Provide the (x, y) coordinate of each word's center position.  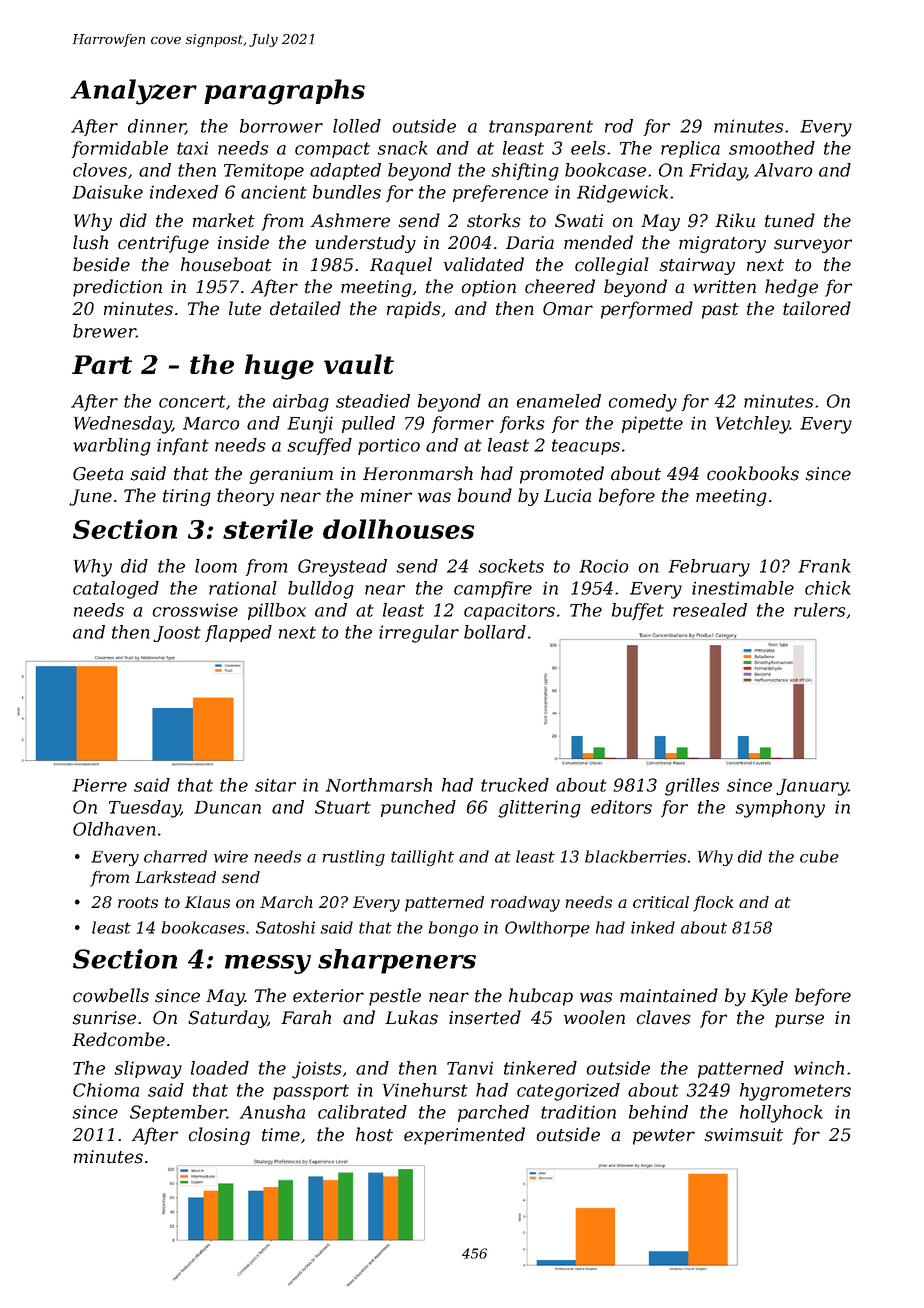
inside (243, 242)
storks (493, 220)
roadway (525, 904)
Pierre (99, 785)
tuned (790, 220)
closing (219, 1136)
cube (819, 856)
